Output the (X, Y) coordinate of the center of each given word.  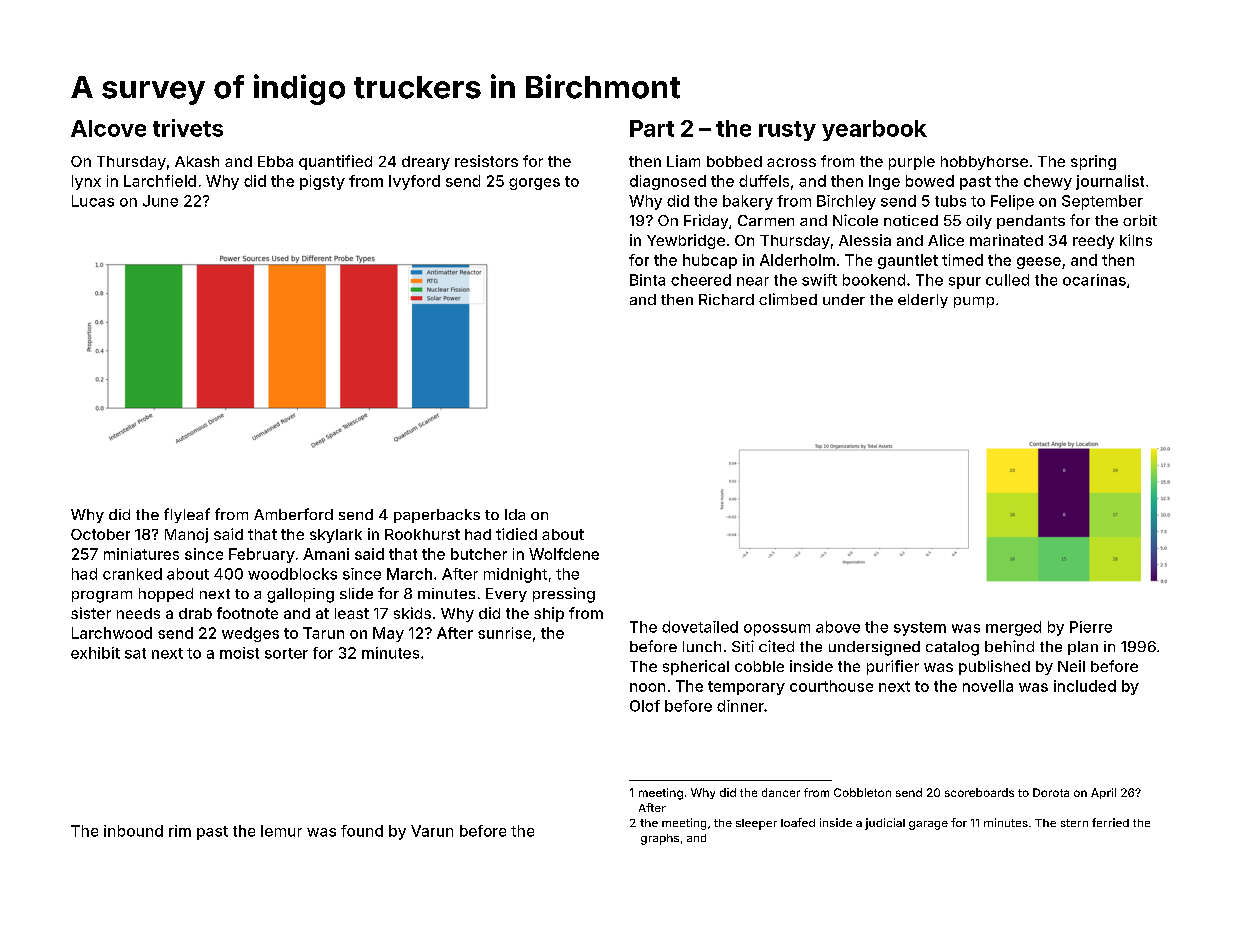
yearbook (874, 130)
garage (928, 825)
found (362, 831)
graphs (660, 839)
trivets (188, 128)
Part (652, 128)
